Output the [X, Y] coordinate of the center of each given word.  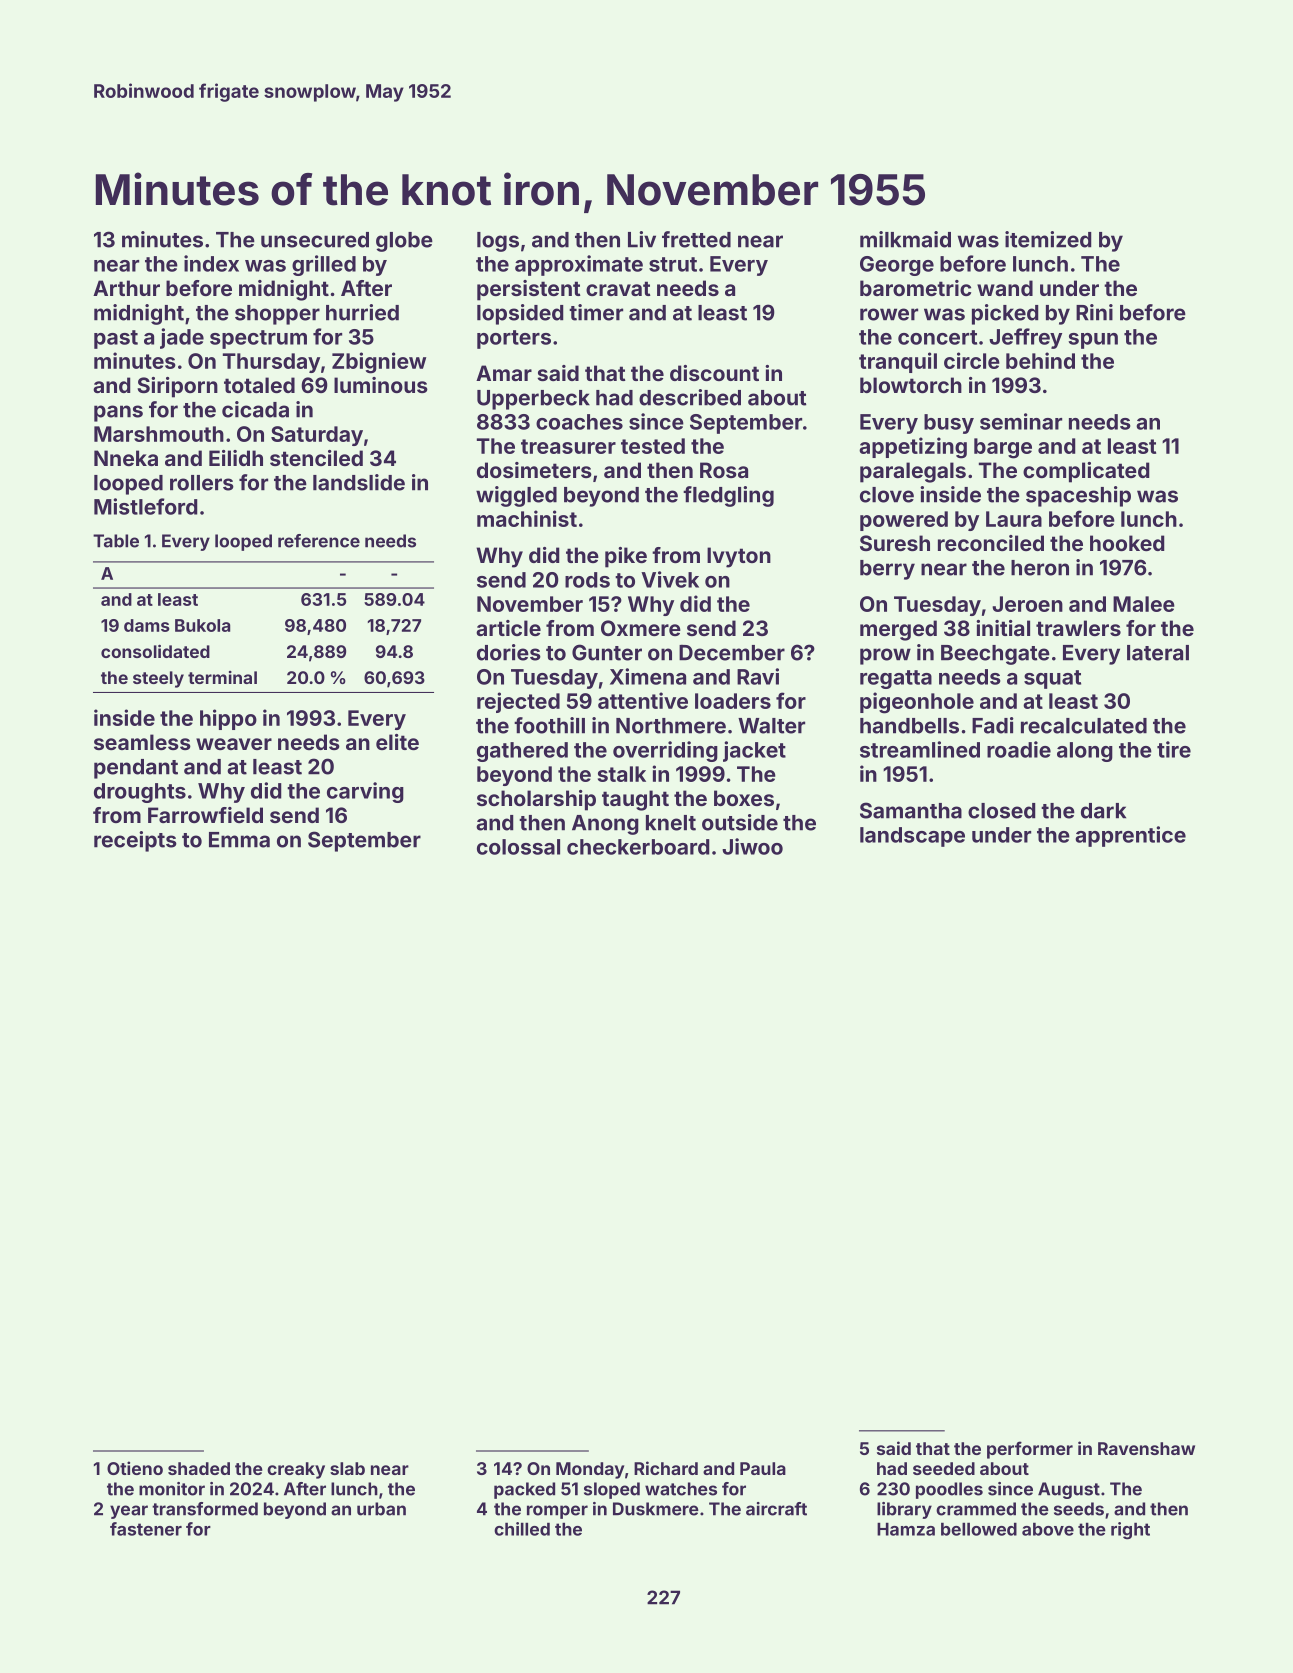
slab [347, 1468]
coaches [579, 422]
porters [514, 339]
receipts [135, 841]
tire [1174, 749]
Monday [590, 1470]
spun [1093, 341]
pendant [136, 769]
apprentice [1130, 836]
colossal [518, 847]
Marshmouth [159, 434]
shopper [277, 315]
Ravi [758, 676]
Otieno [135, 1468]
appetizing [913, 448]
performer [1030, 1450]
